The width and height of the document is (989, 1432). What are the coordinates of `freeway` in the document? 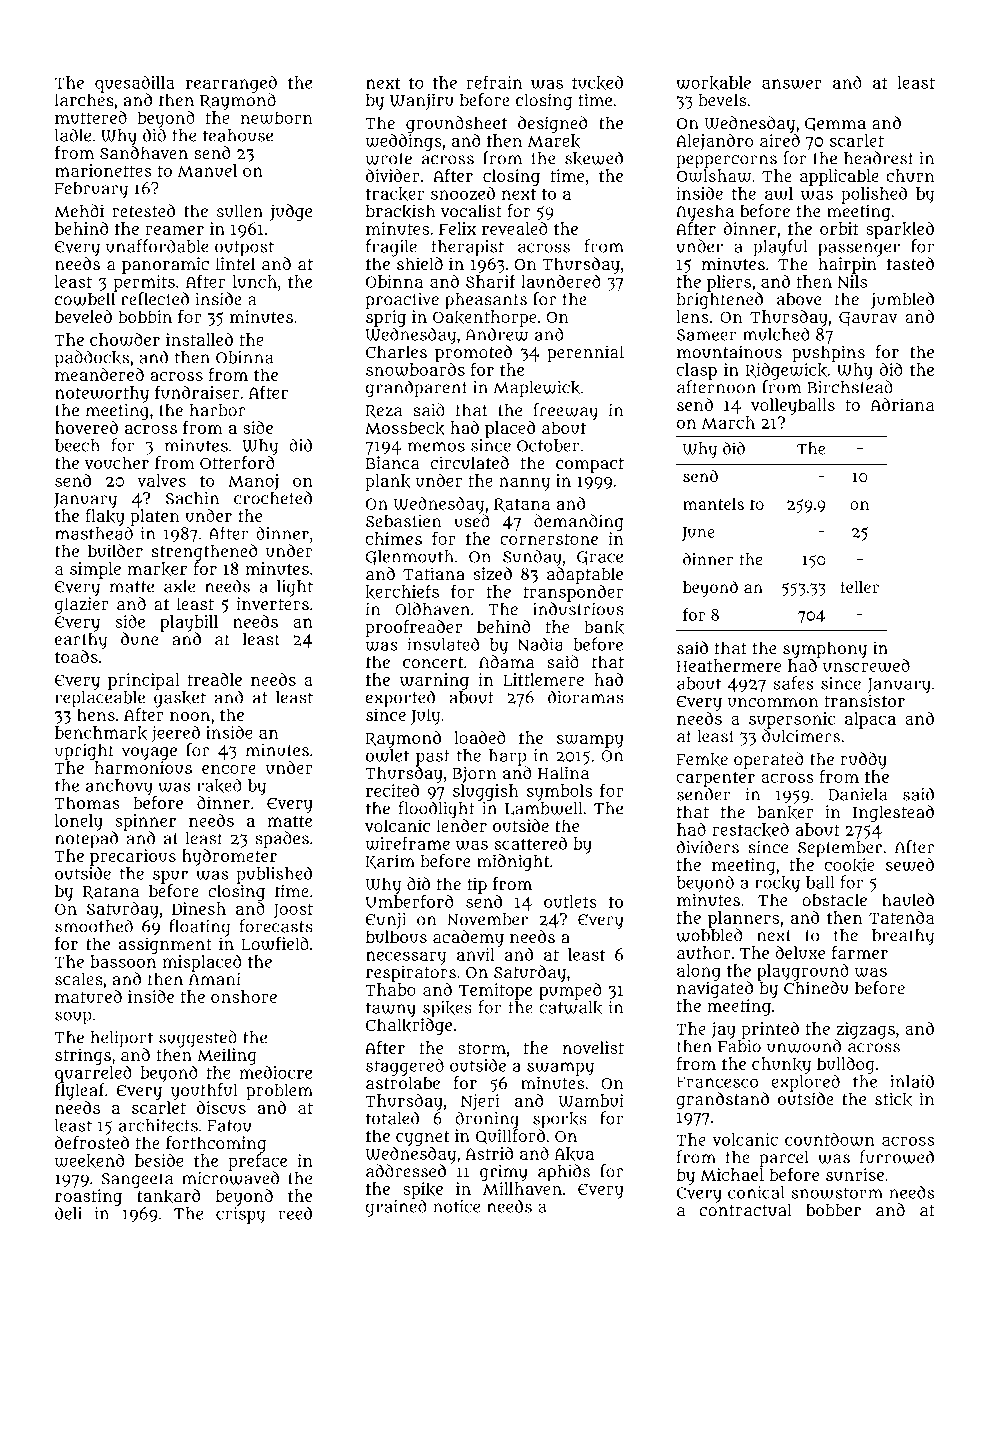 It's located at (565, 411).
